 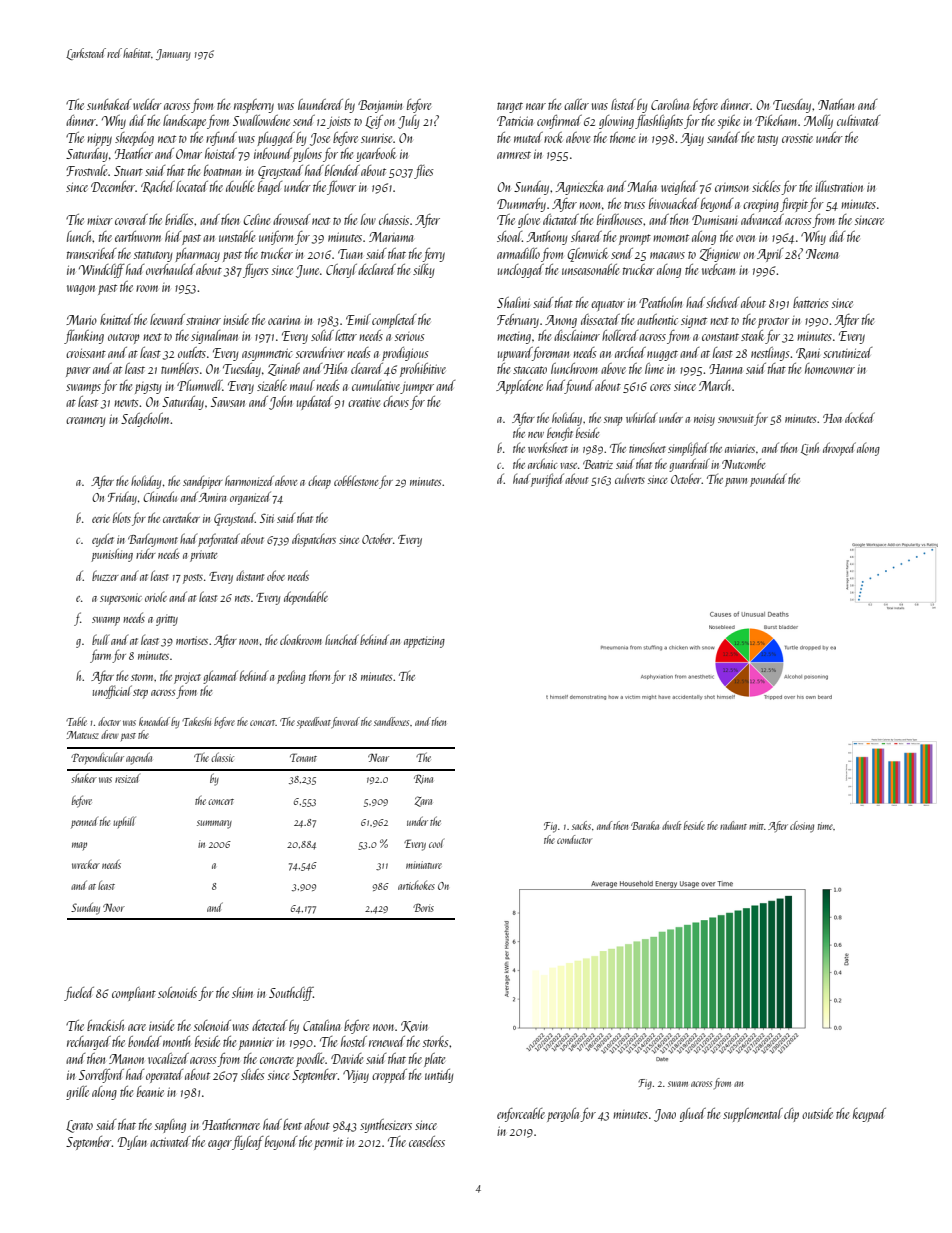 I want to click on supplemental, so click(x=753, y=1115).
